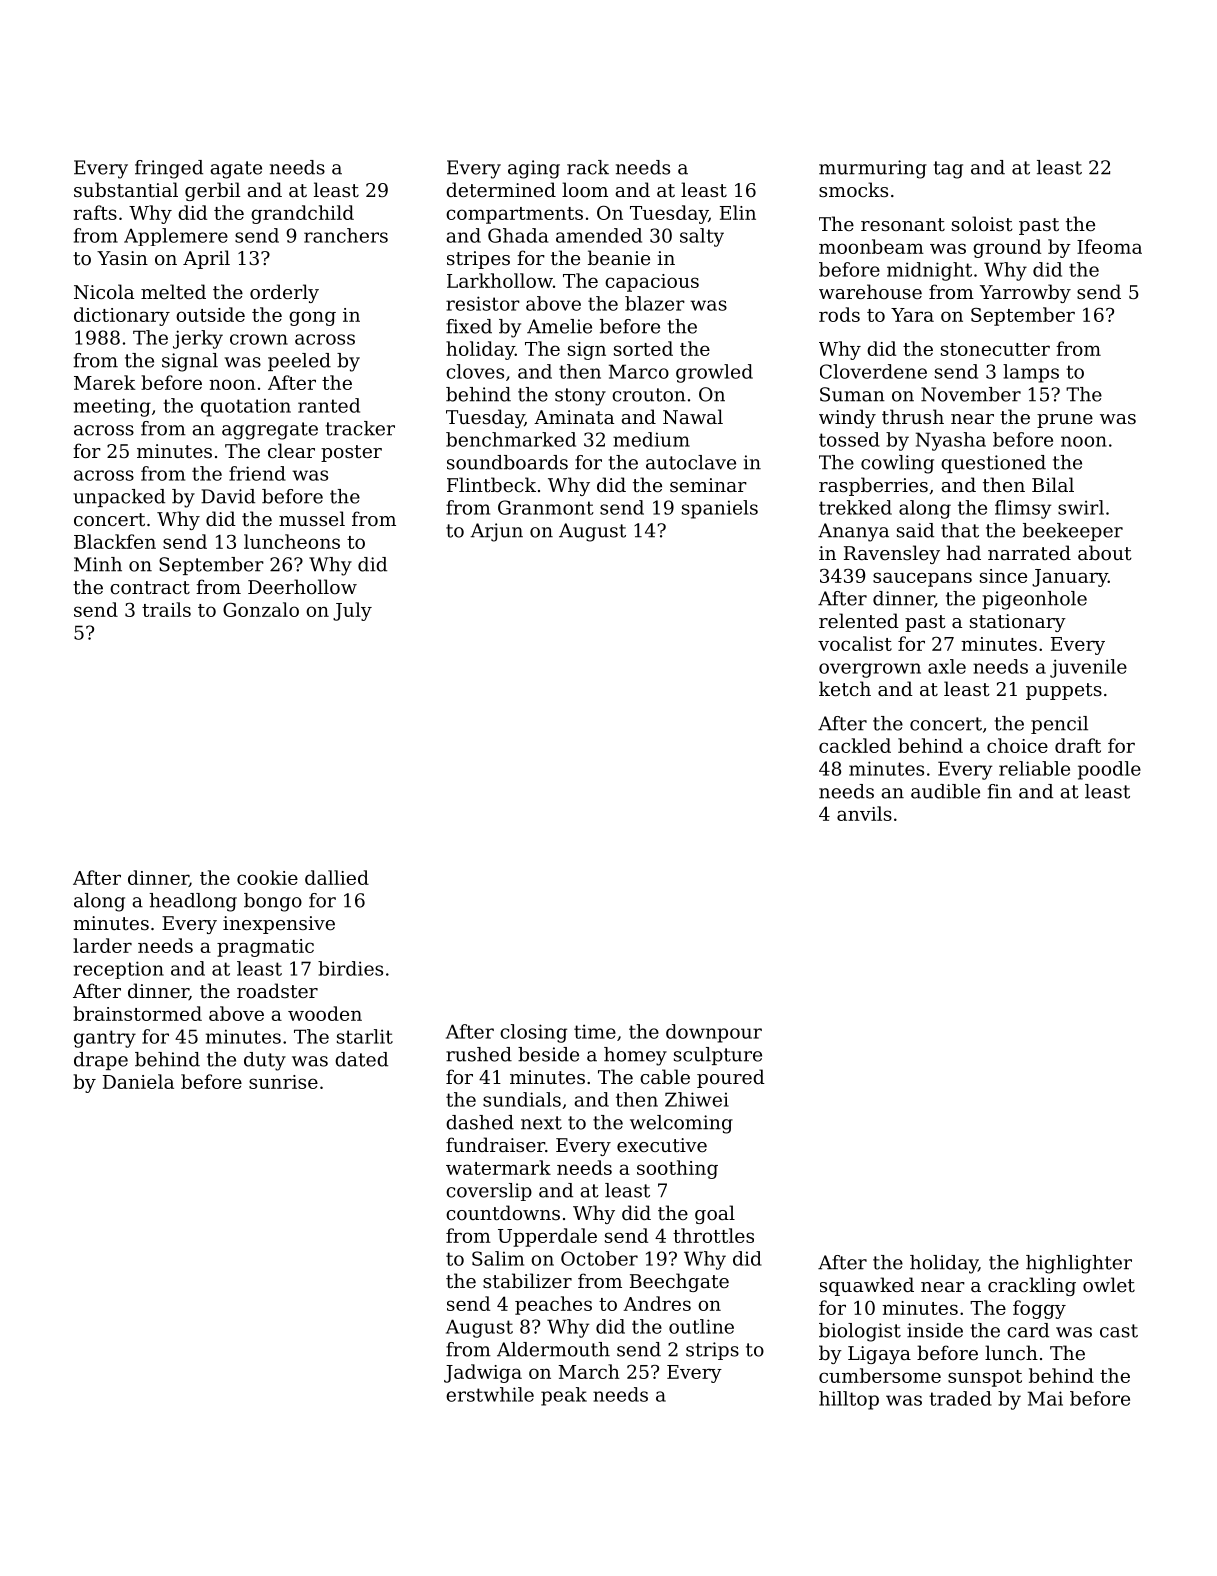  What do you see at coordinates (855, 745) in the screenshot?
I see `cackled` at bounding box center [855, 745].
